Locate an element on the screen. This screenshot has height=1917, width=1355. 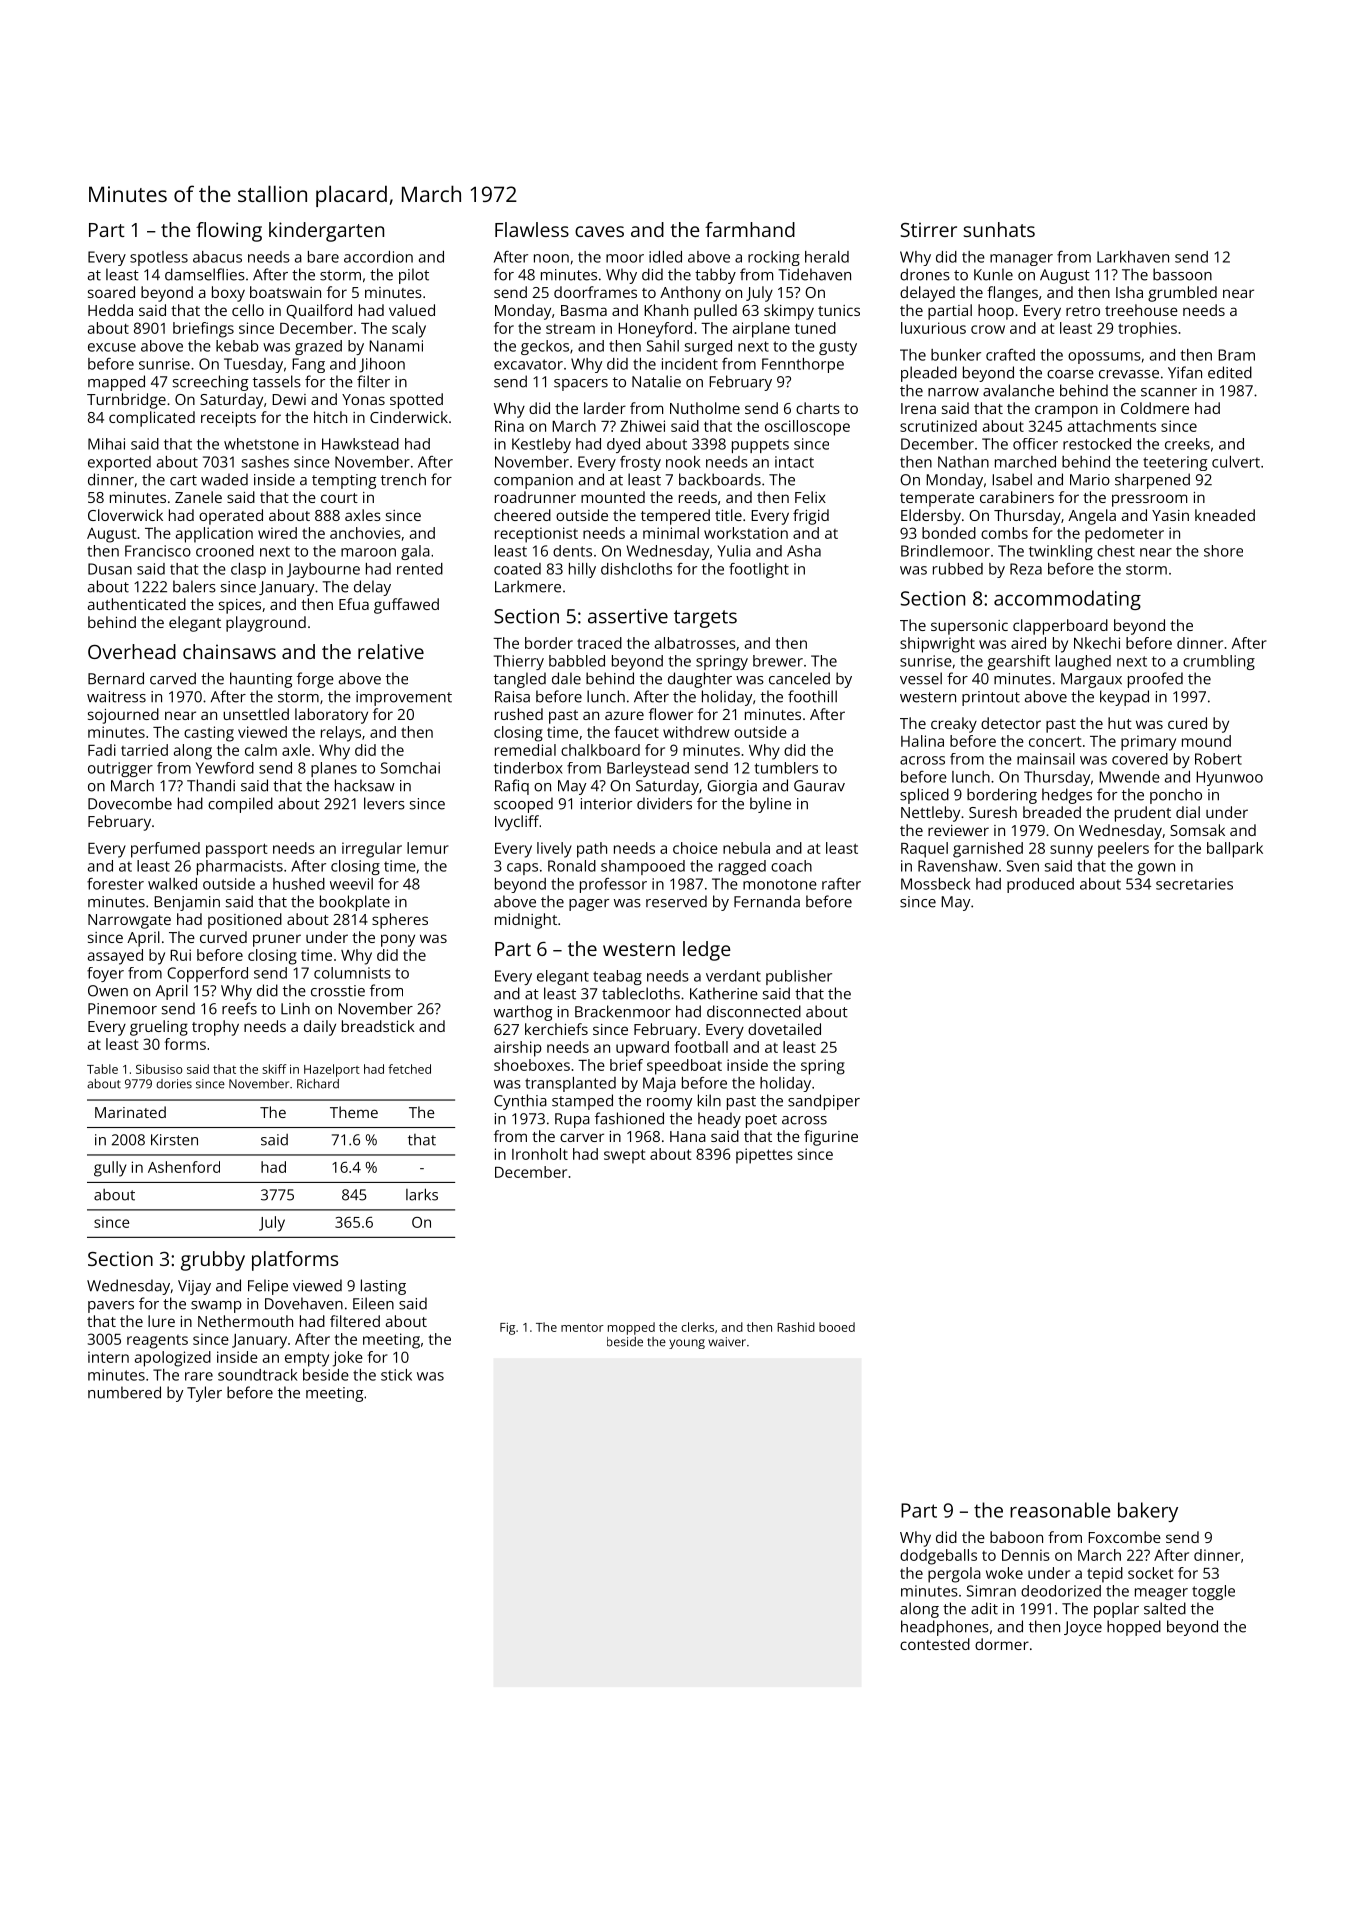
Flawless is located at coordinates (532, 229).
